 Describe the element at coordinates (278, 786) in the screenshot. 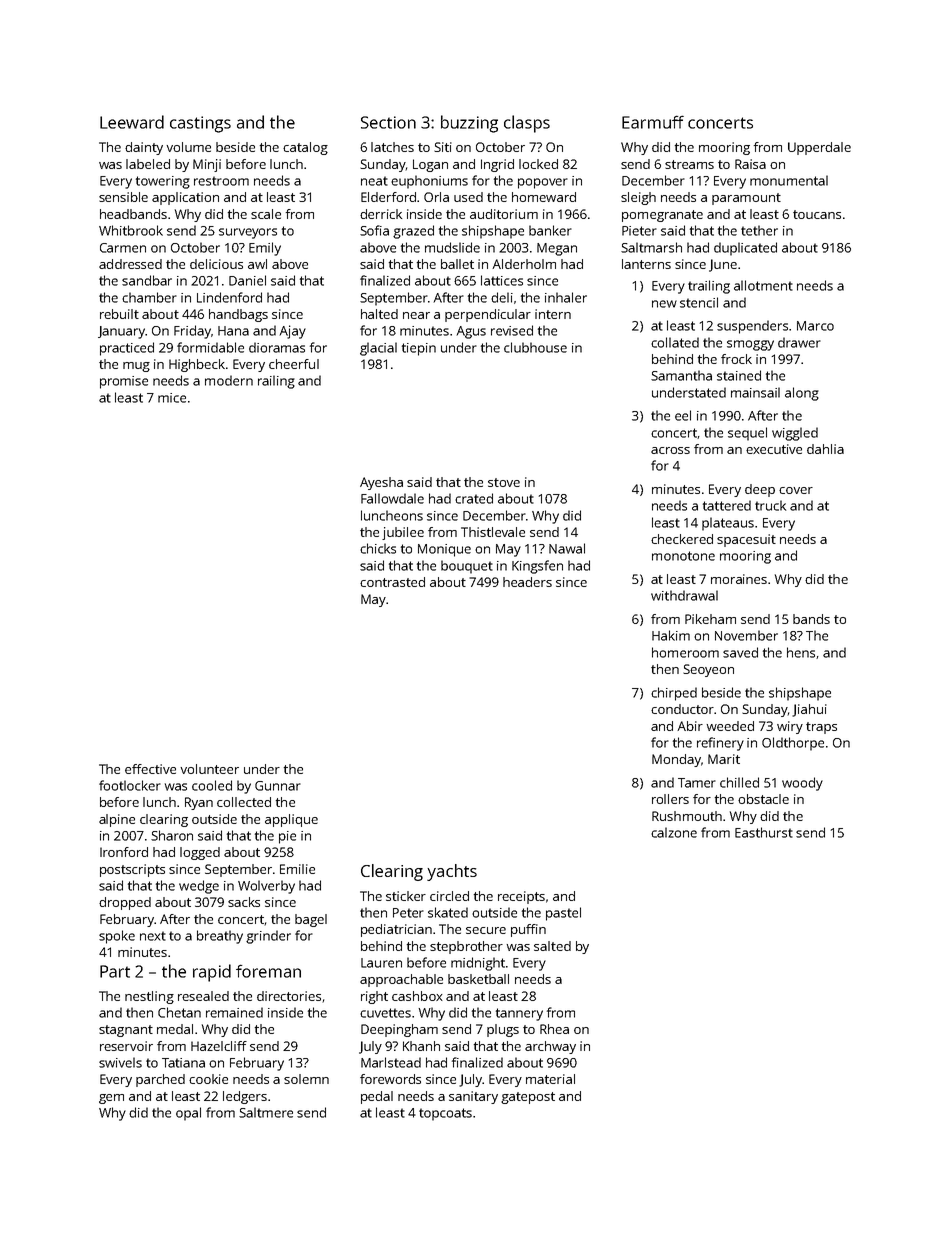

I see `Gunnar` at that location.
